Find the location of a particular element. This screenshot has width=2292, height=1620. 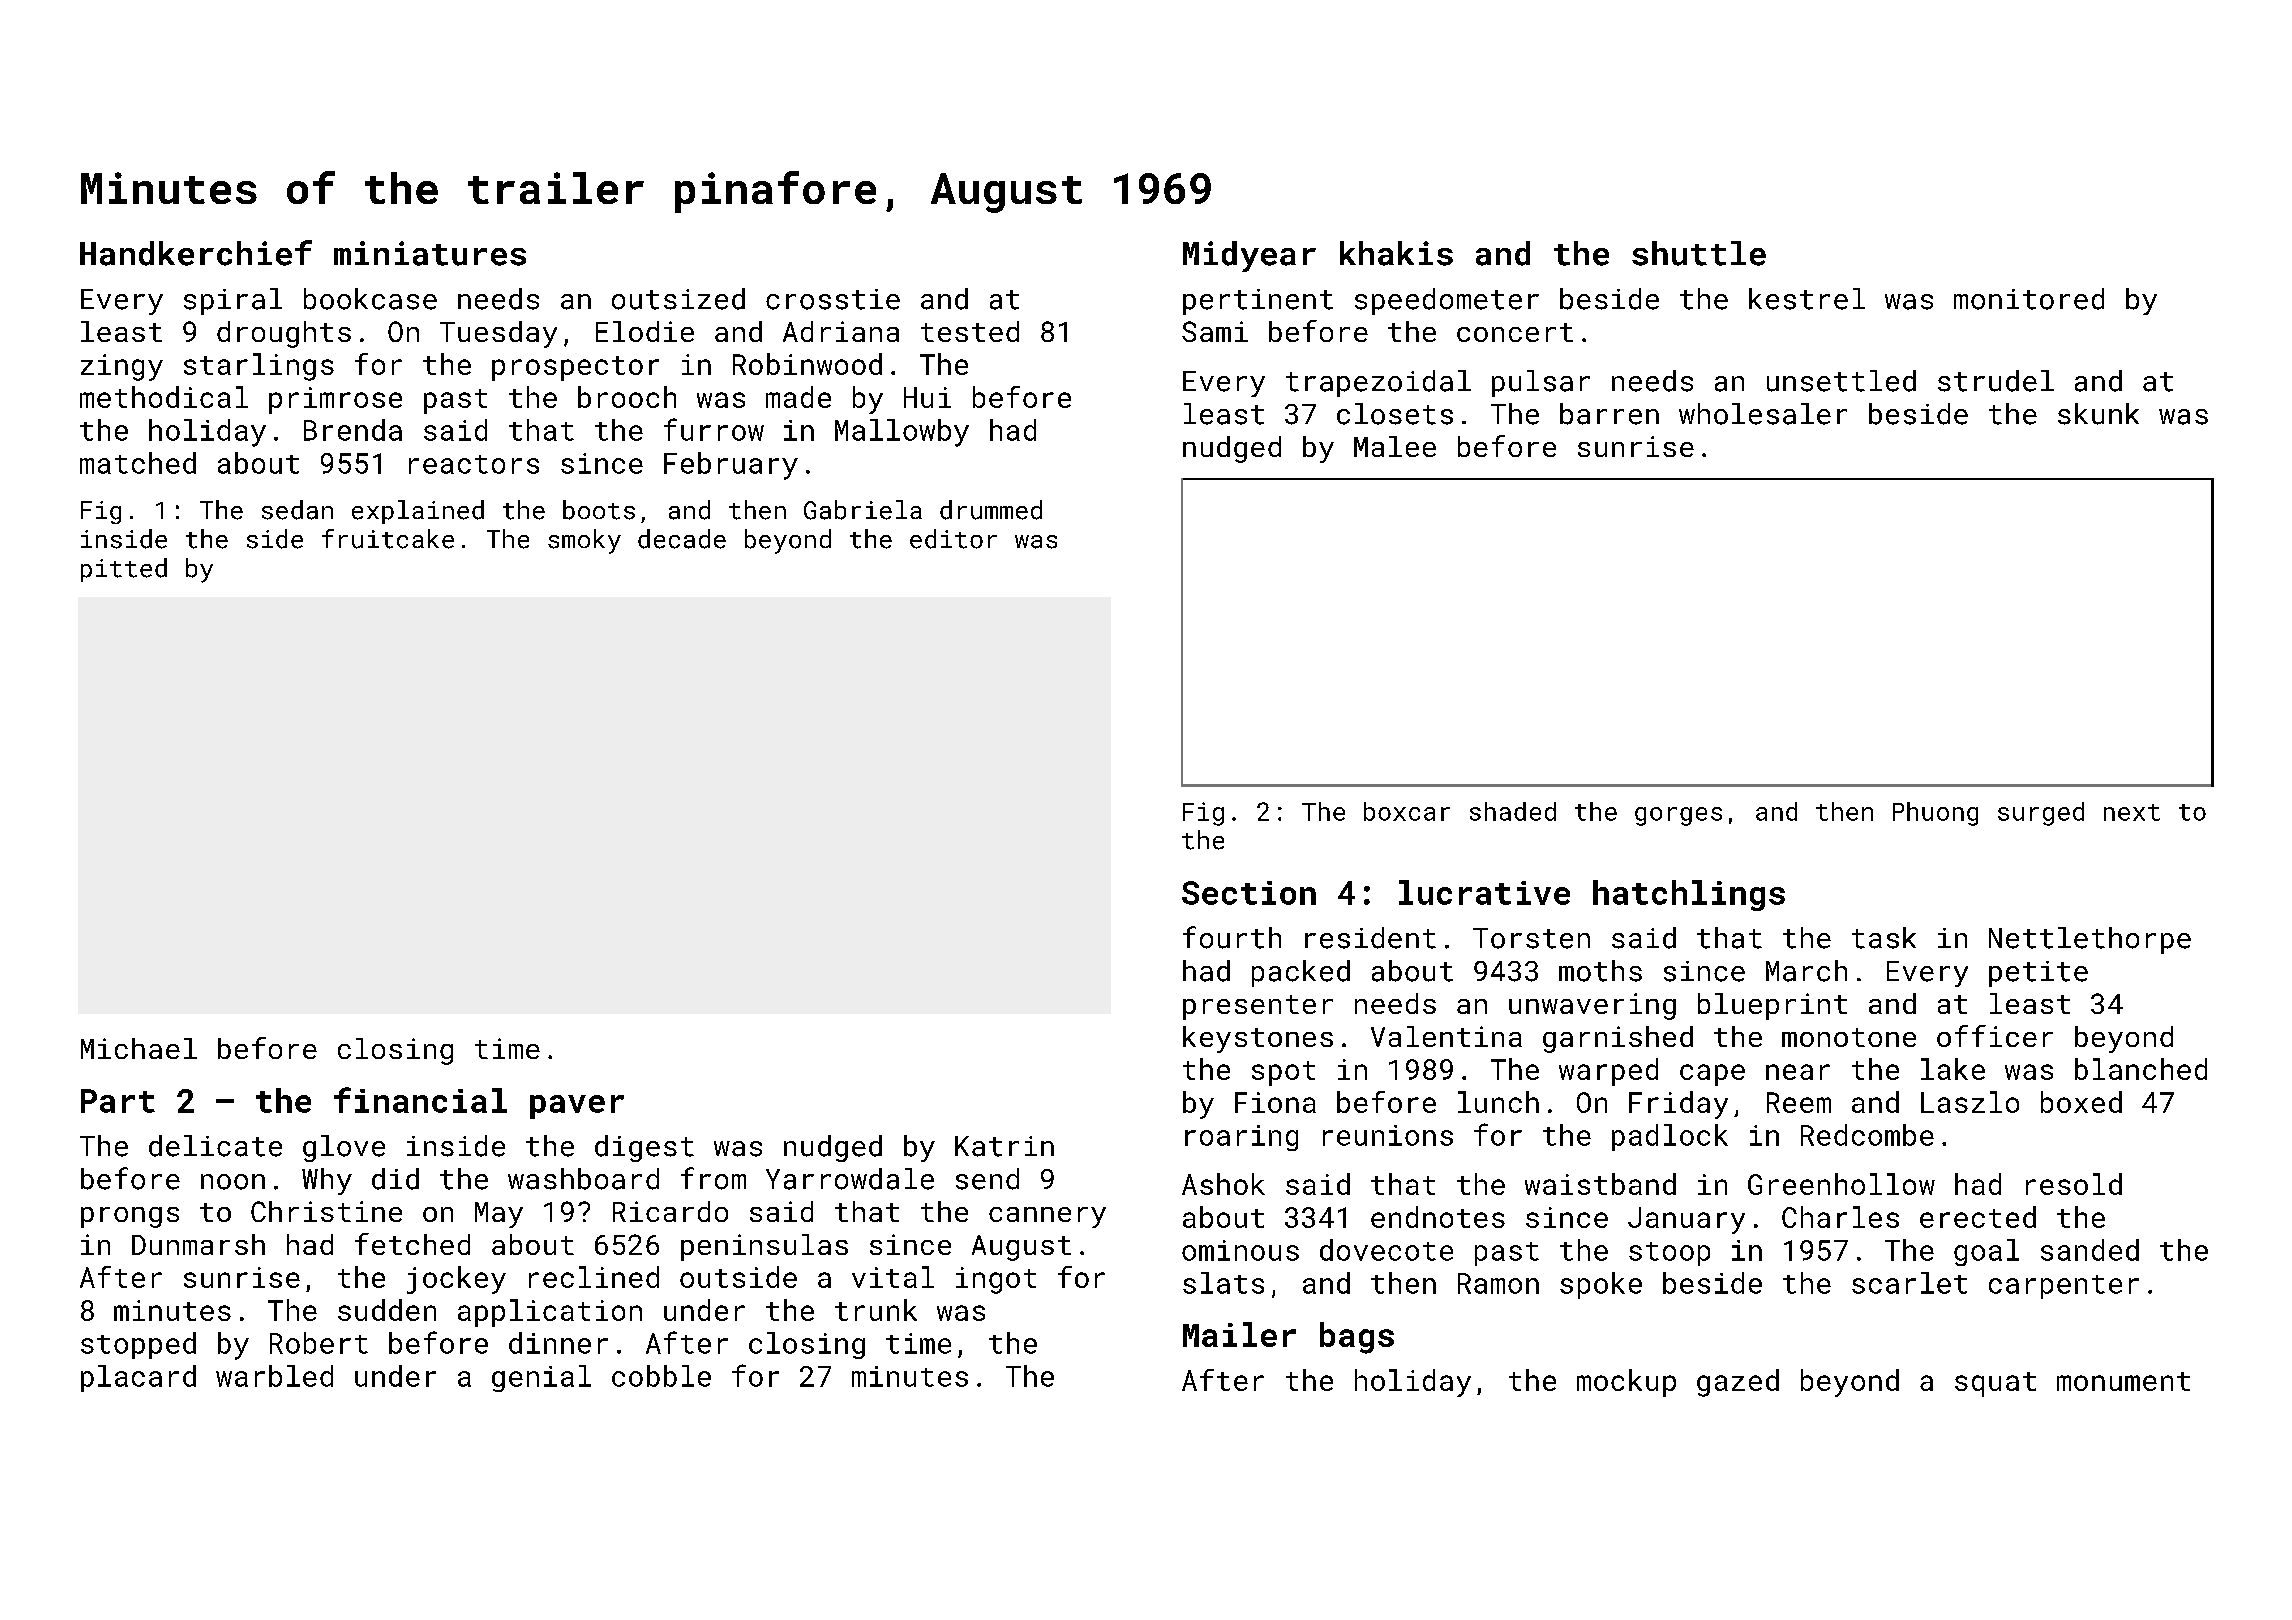

Malee is located at coordinates (1395, 446).
